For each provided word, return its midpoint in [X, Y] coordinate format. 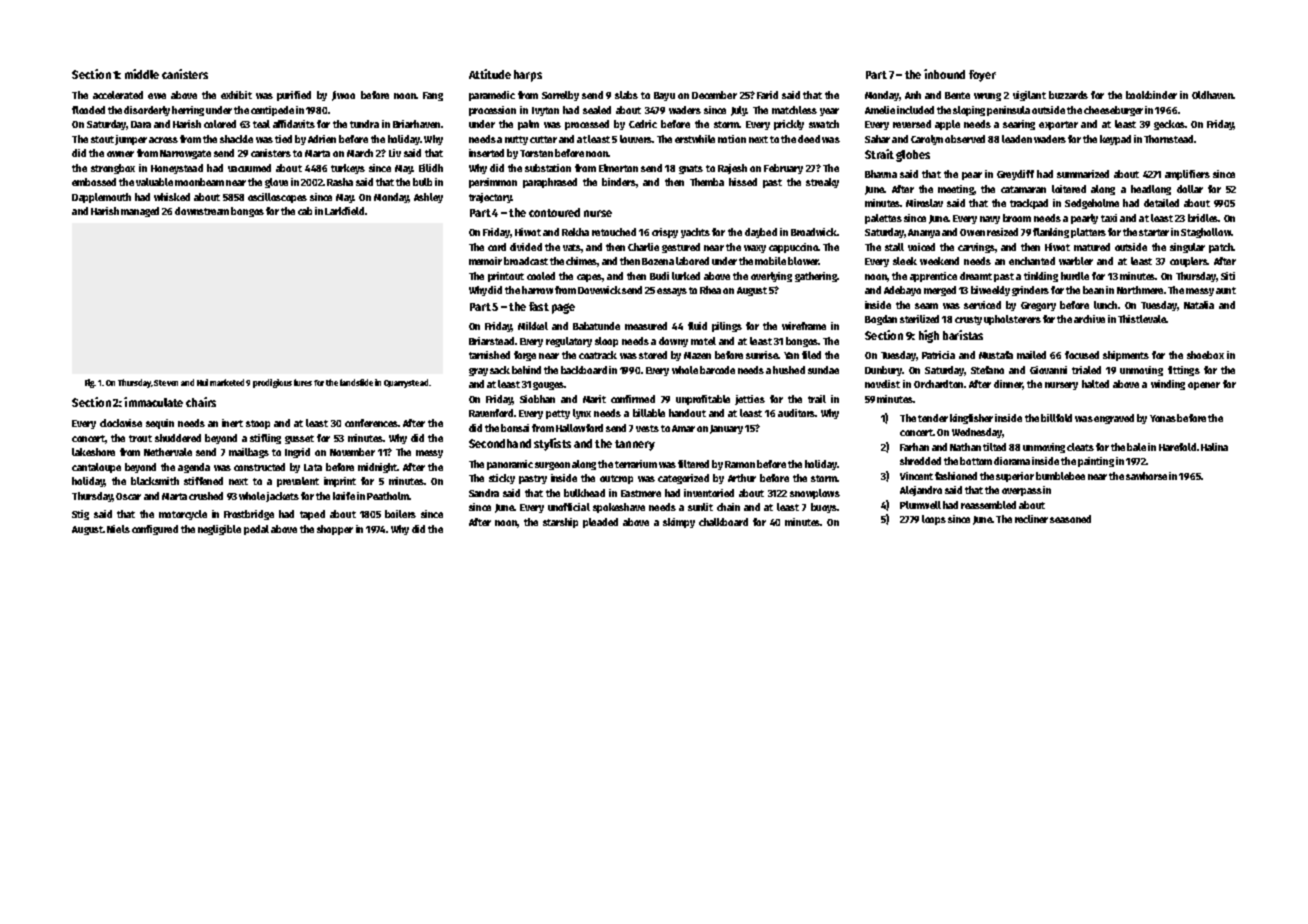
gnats [691, 169]
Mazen [697, 355]
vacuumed [249, 168]
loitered [1069, 189]
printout [506, 277]
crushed [206, 496]
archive [1089, 319]
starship [560, 523]
